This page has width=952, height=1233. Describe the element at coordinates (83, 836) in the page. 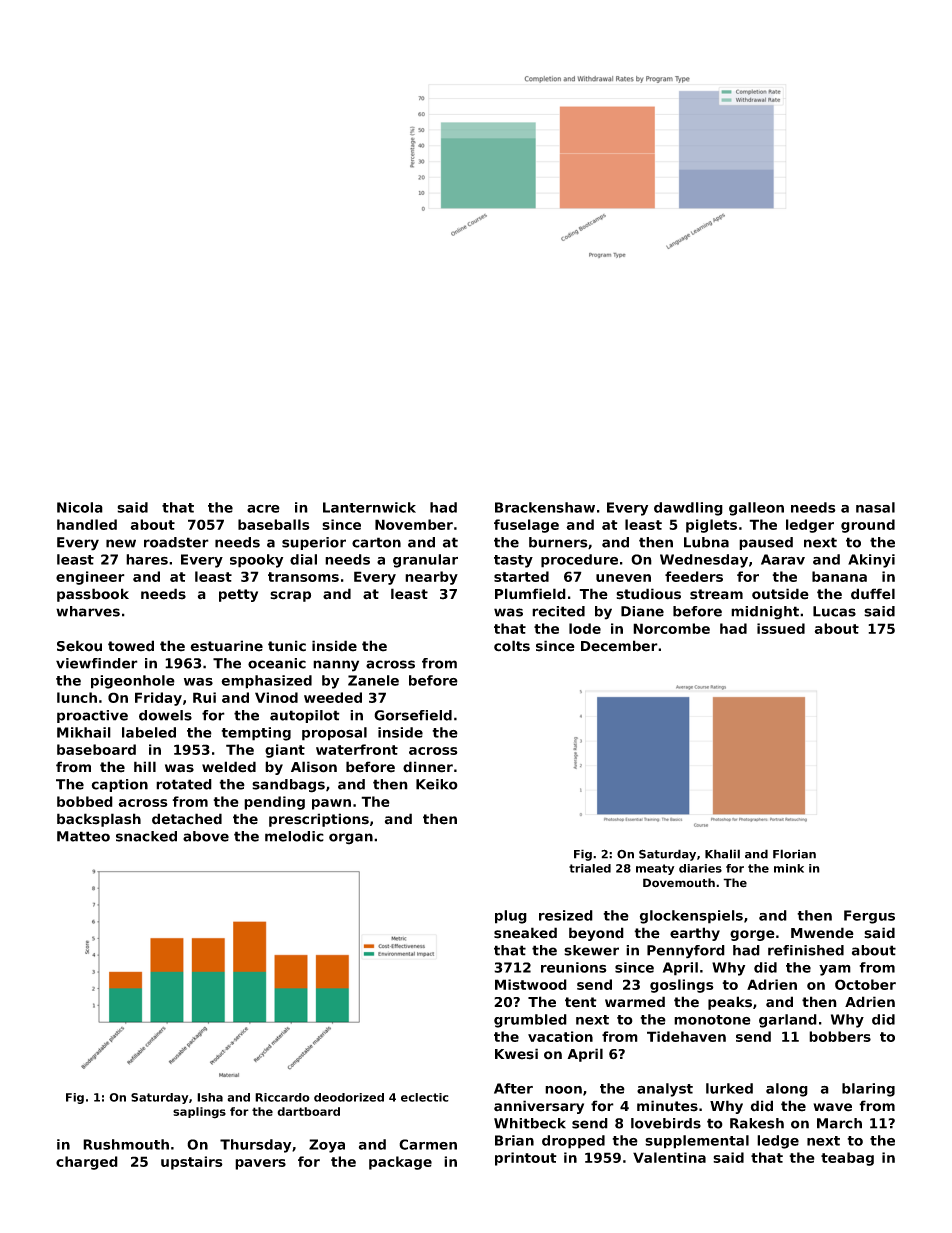

I see `Matteo` at that location.
